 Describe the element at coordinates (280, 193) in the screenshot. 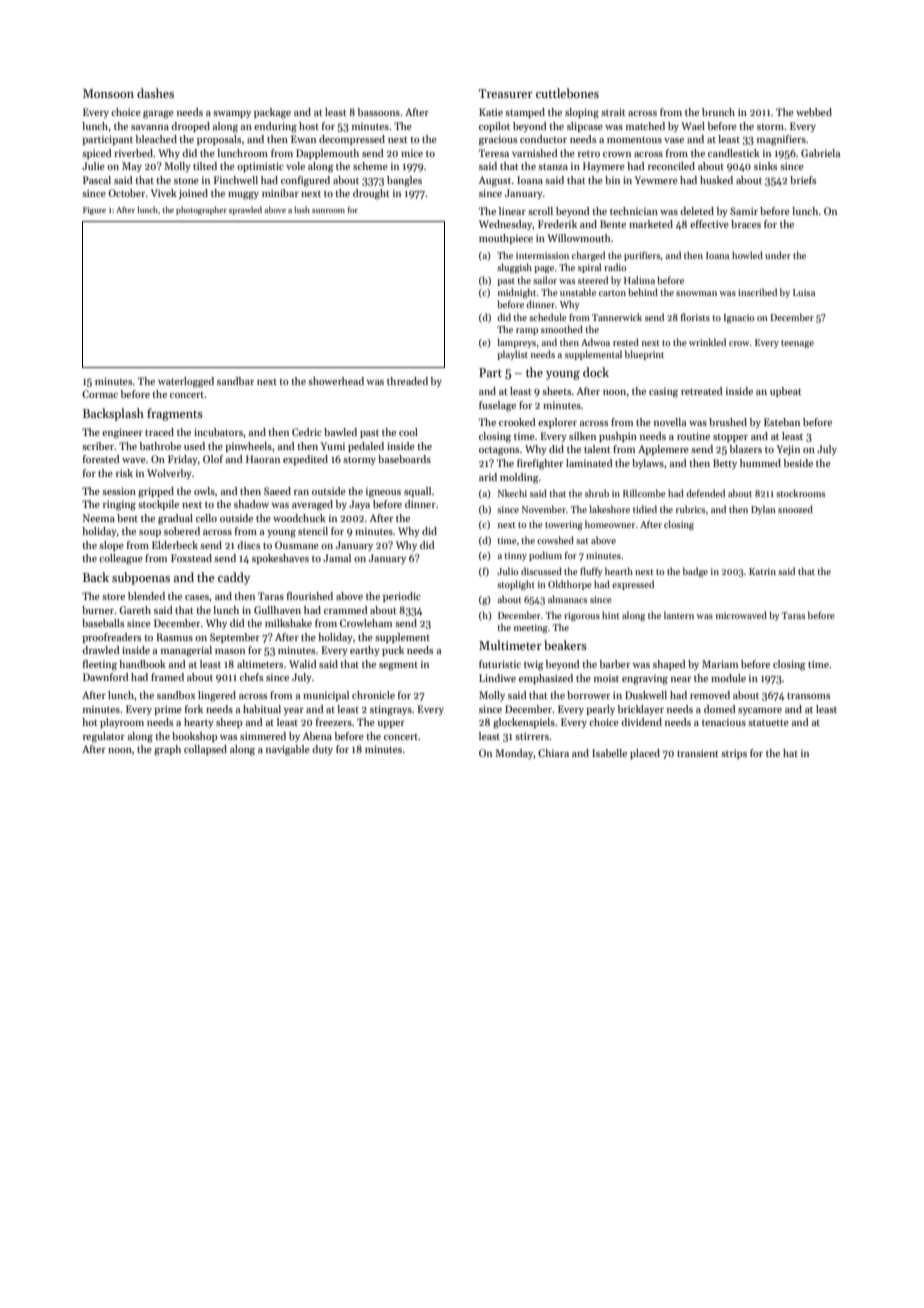

I see `minibar` at that location.
